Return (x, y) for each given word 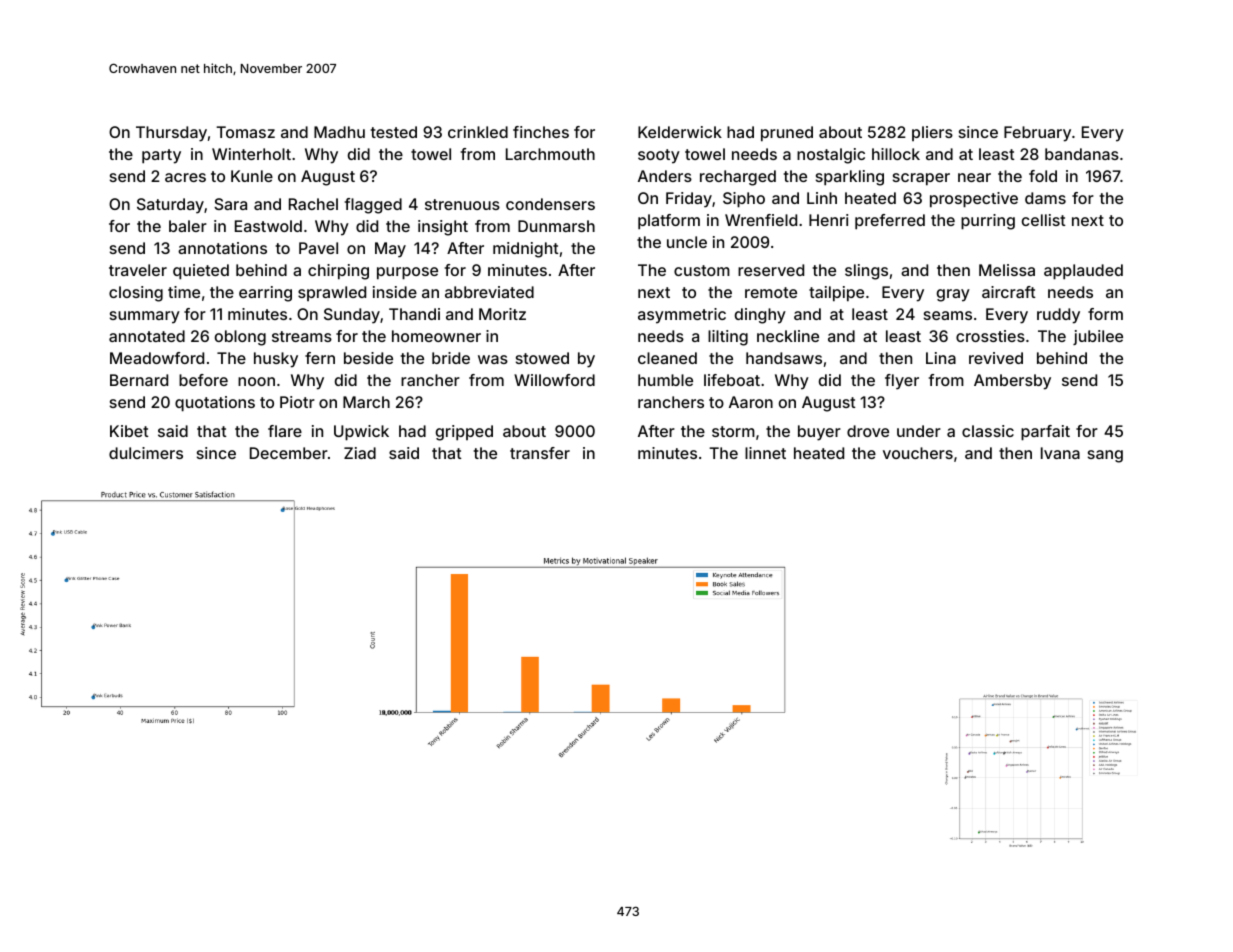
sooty (659, 156)
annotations (222, 248)
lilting (728, 338)
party (161, 156)
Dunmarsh (556, 226)
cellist (1044, 220)
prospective (974, 200)
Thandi (414, 314)
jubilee (1098, 337)
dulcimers (146, 453)
